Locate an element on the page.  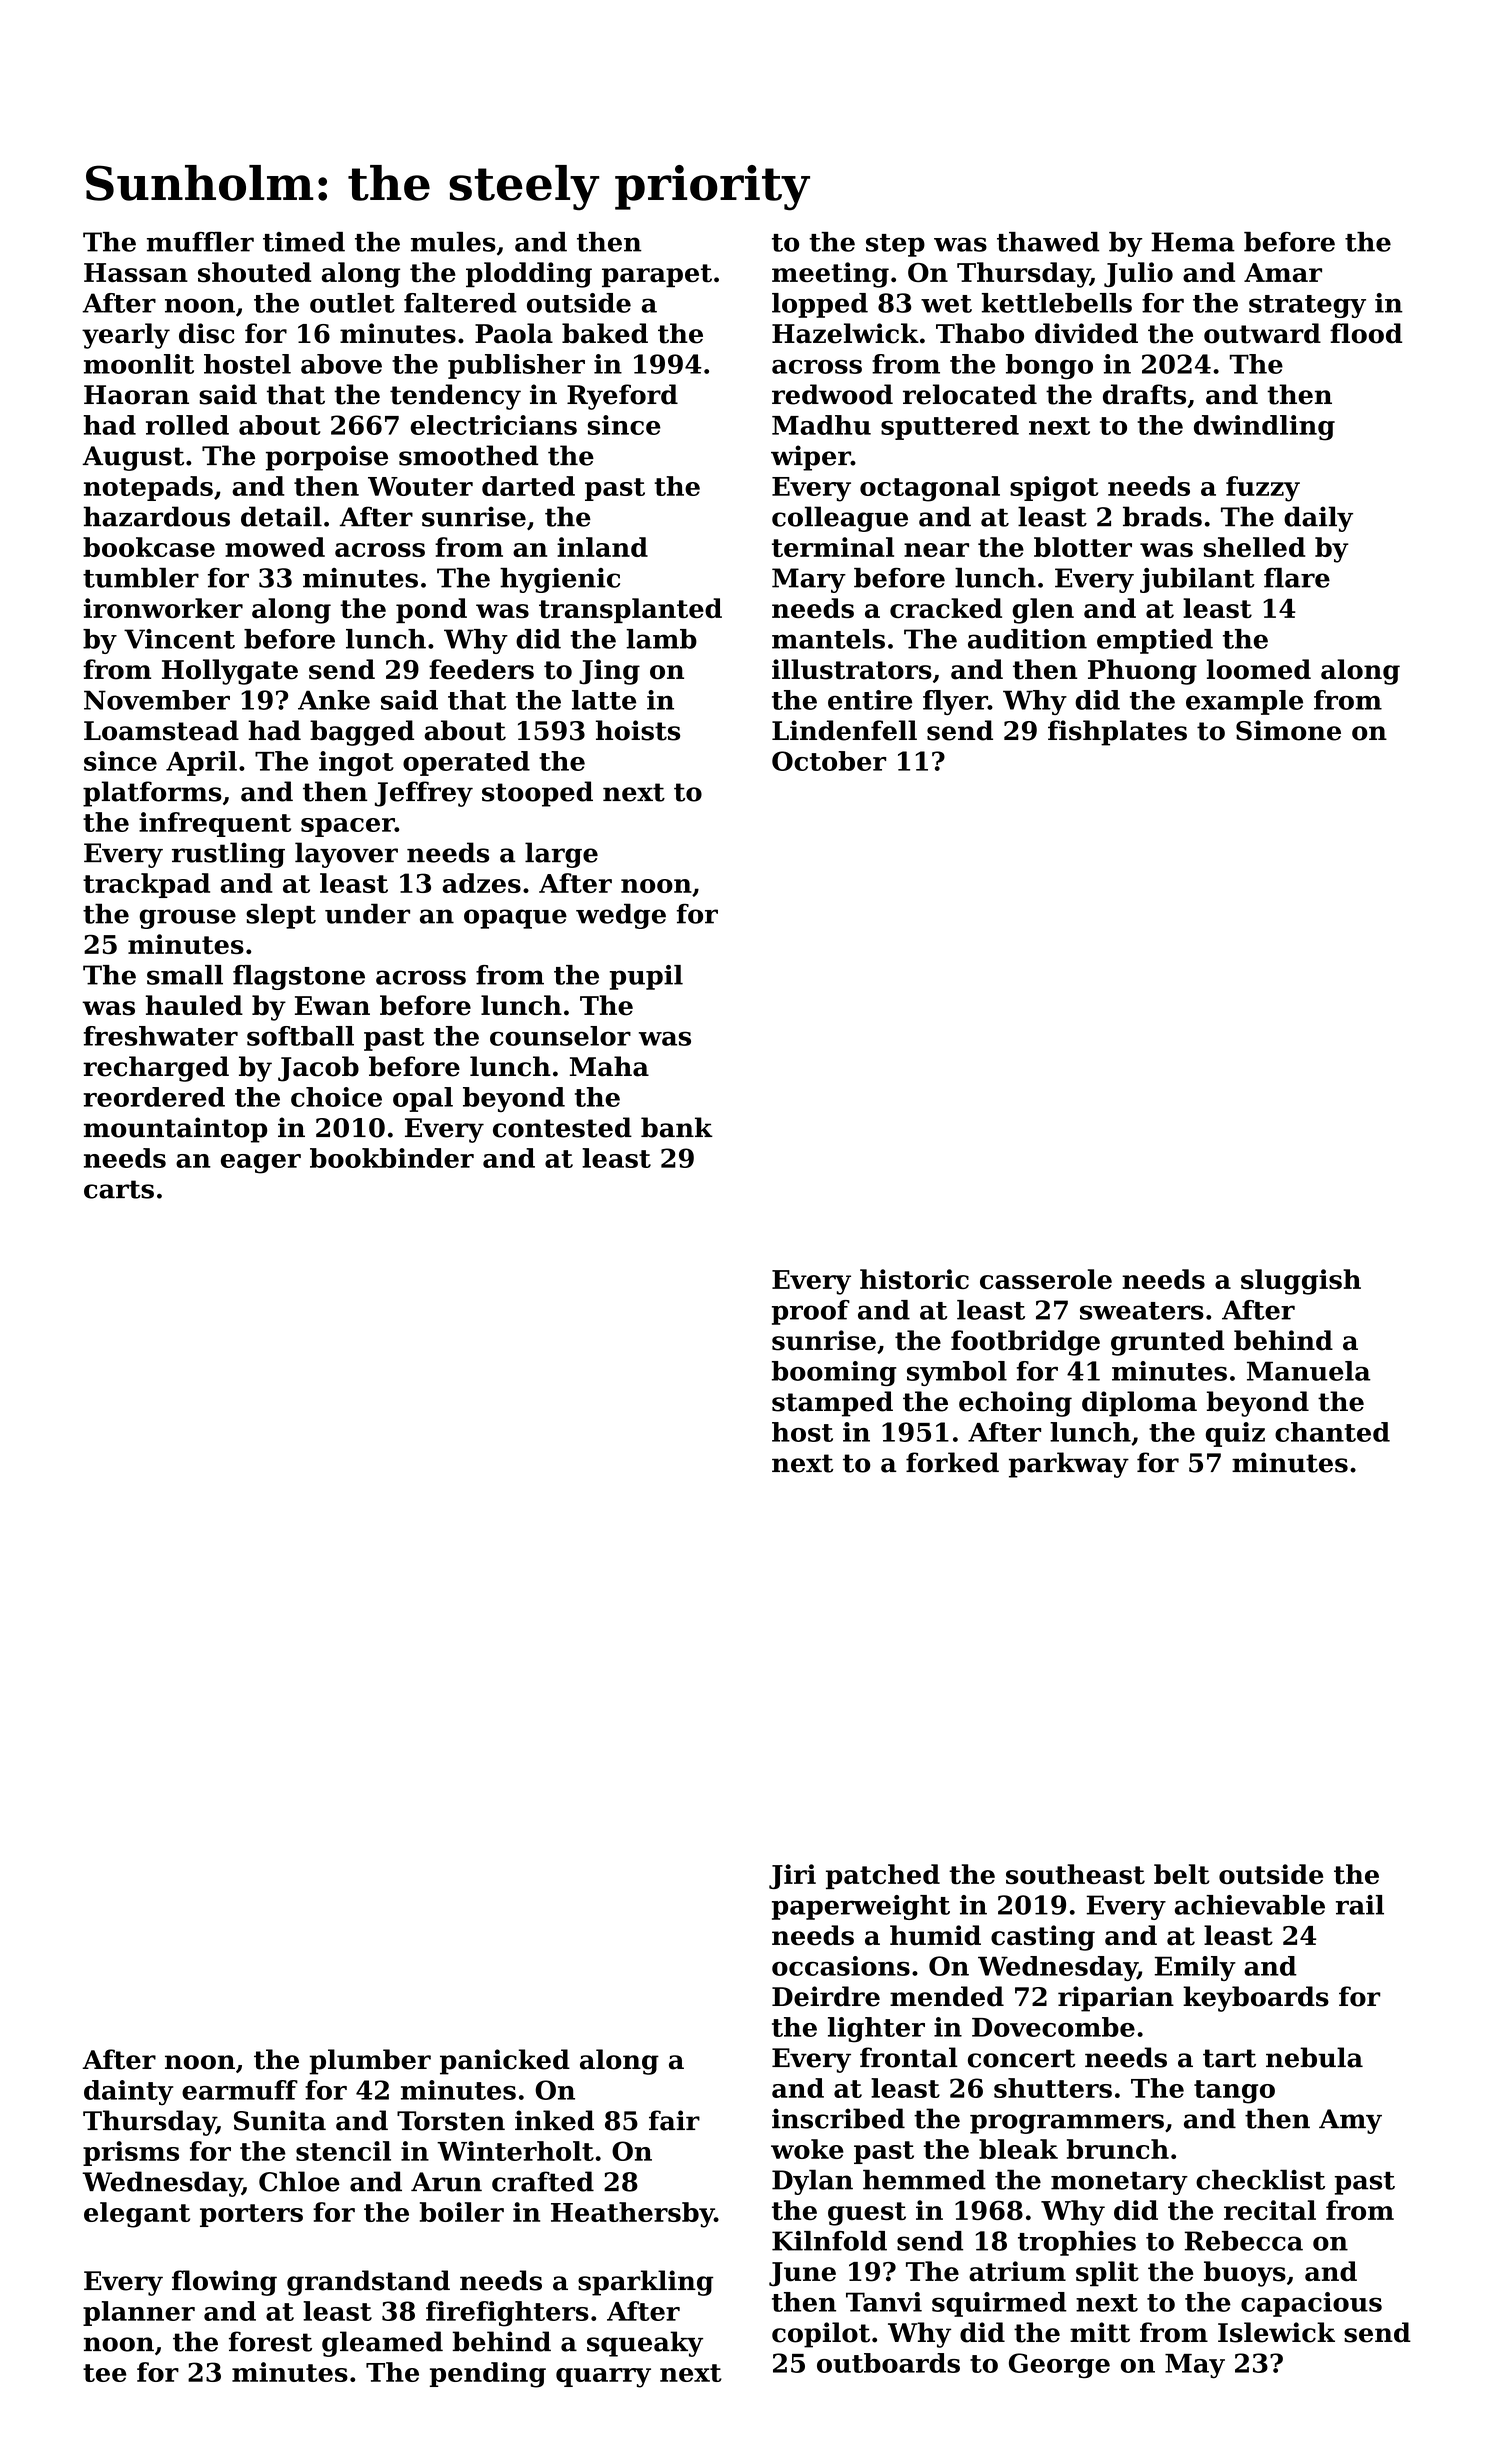
outboards is located at coordinates (888, 2363).
